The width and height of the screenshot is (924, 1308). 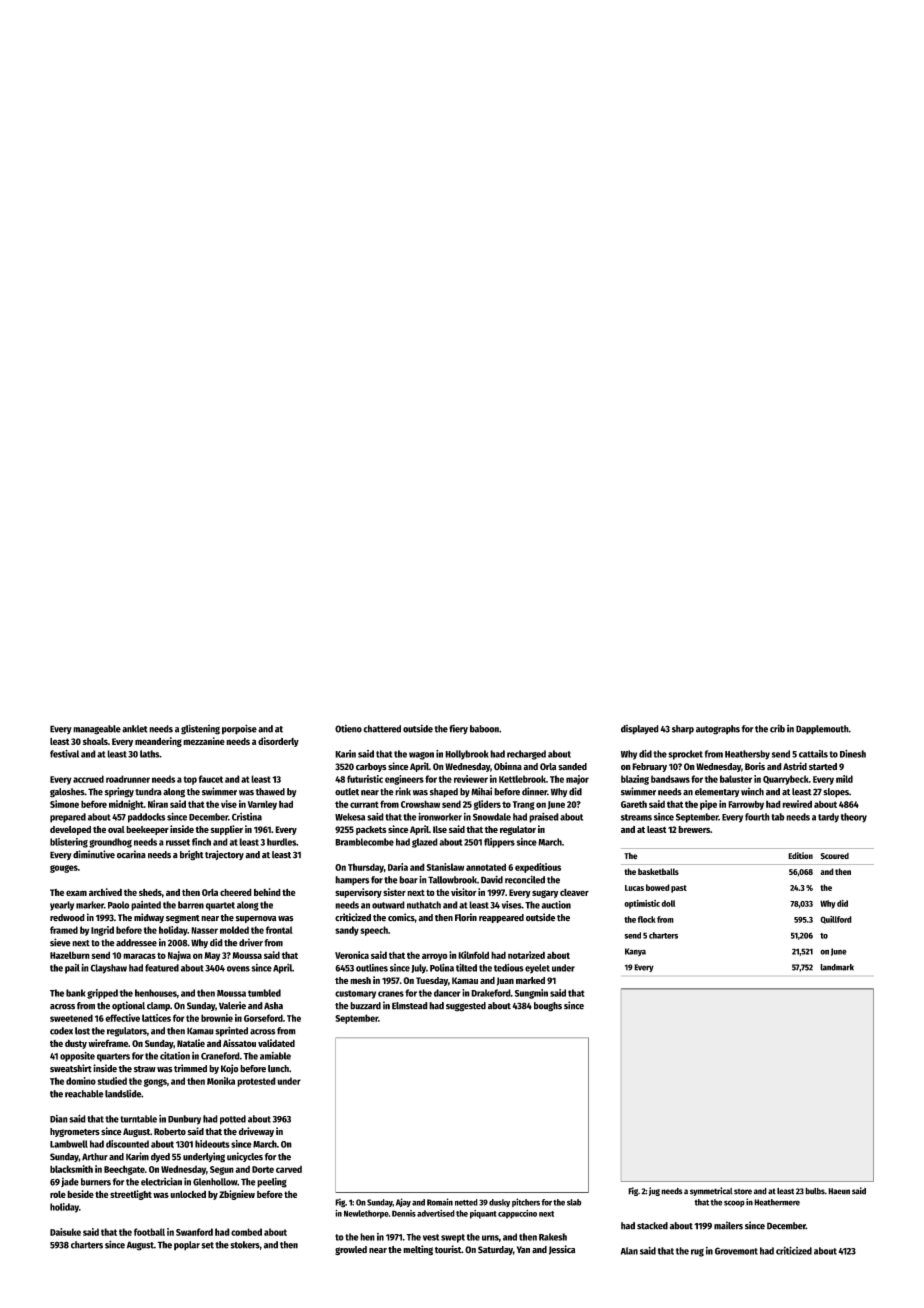 I want to click on streetlight, so click(x=131, y=1195).
